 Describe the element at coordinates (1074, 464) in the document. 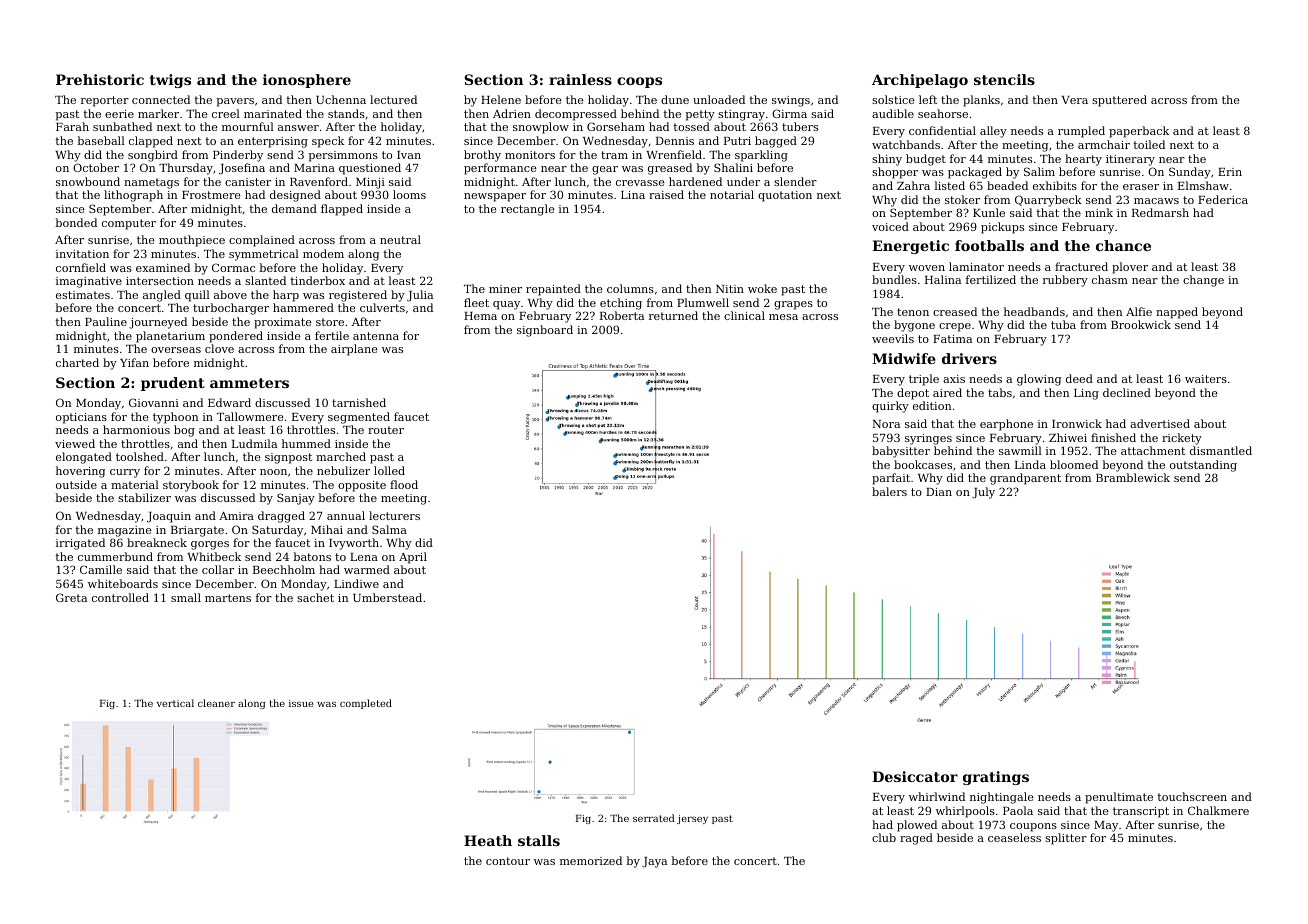

I see `bloomed` at that location.
